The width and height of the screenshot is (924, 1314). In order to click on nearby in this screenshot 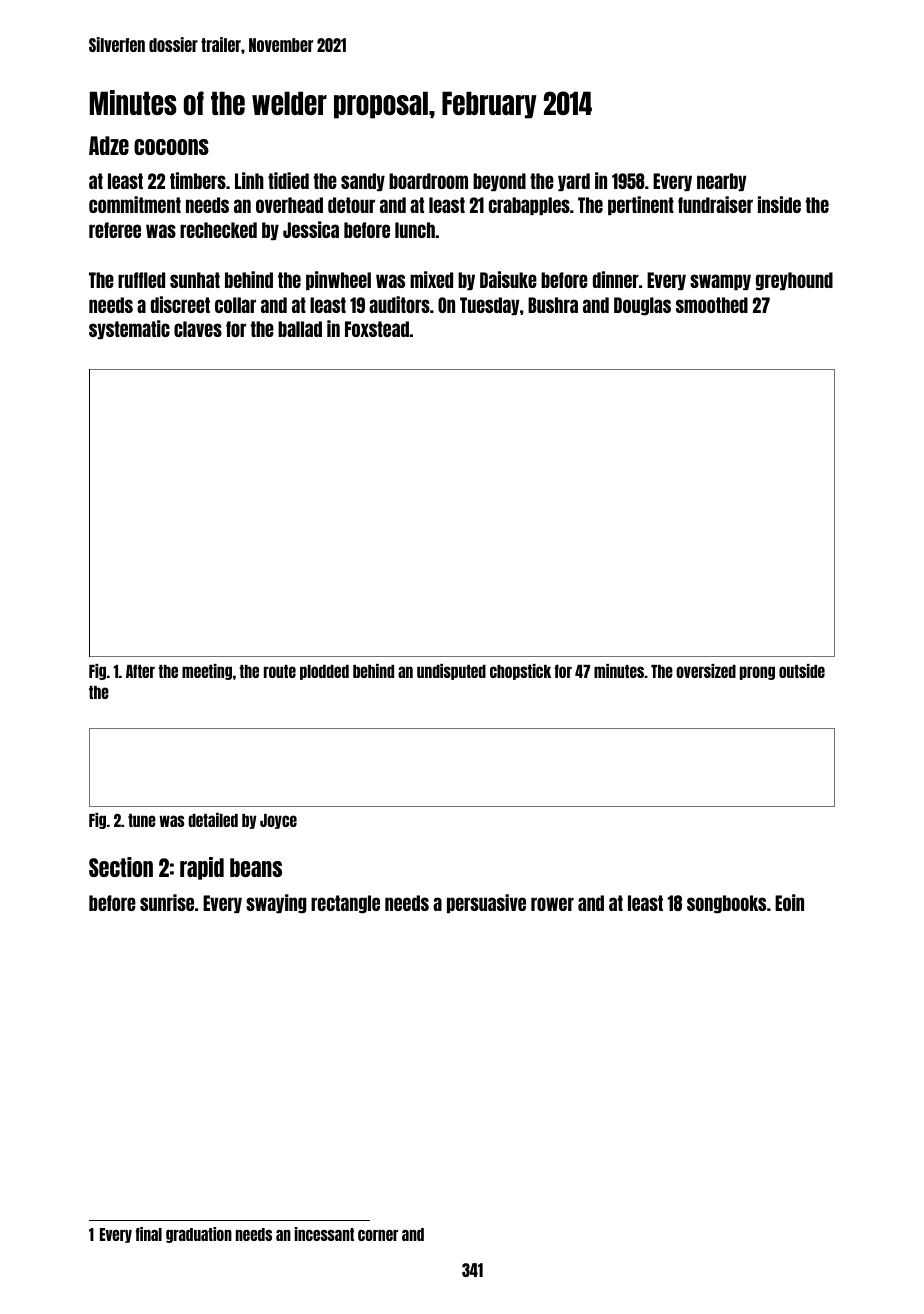, I will do `click(722, 182)`.
